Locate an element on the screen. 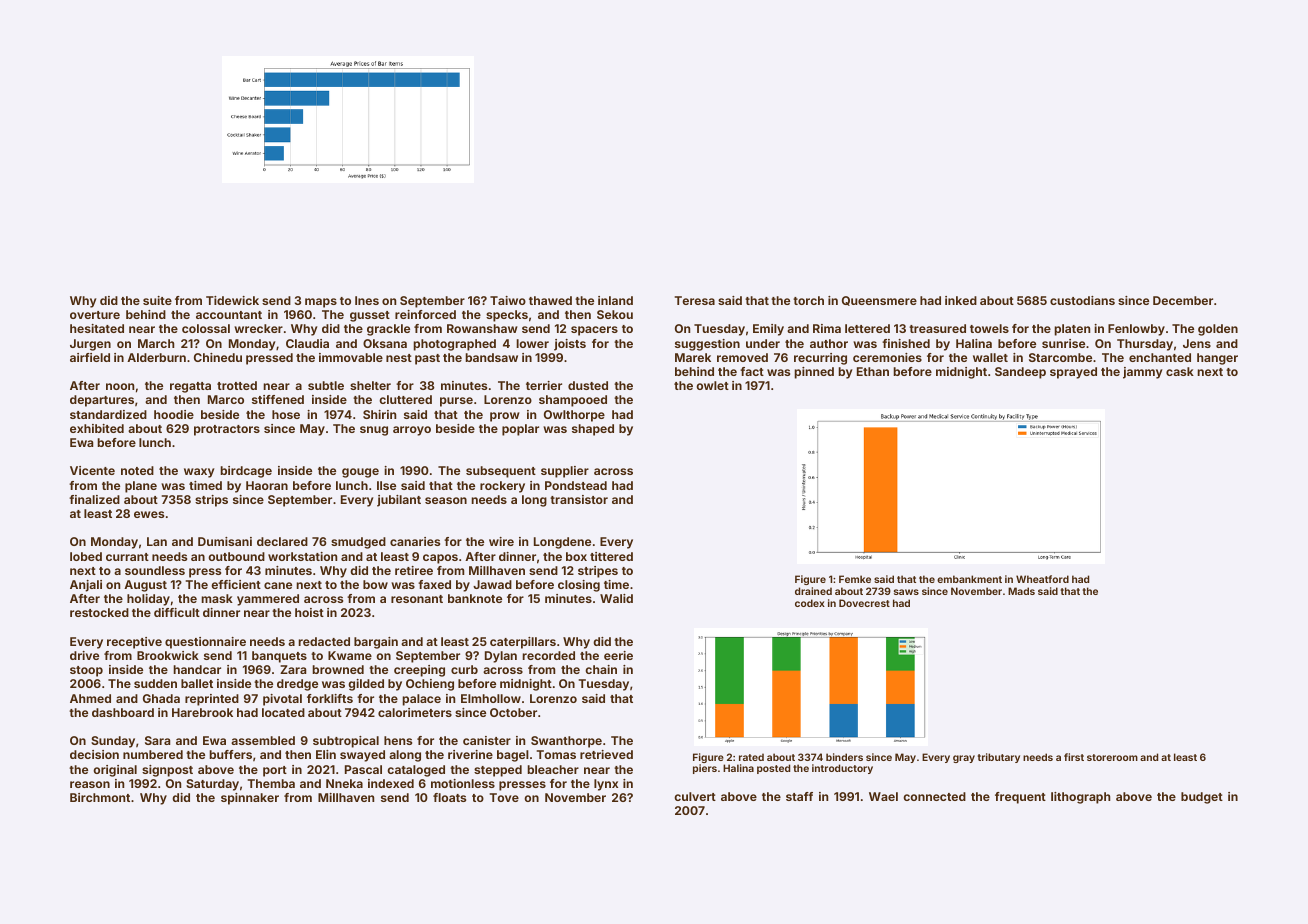 Image resolution: width=1308 pixels, height=924 pixels. frequent is located at coordinates (1020, 798).
